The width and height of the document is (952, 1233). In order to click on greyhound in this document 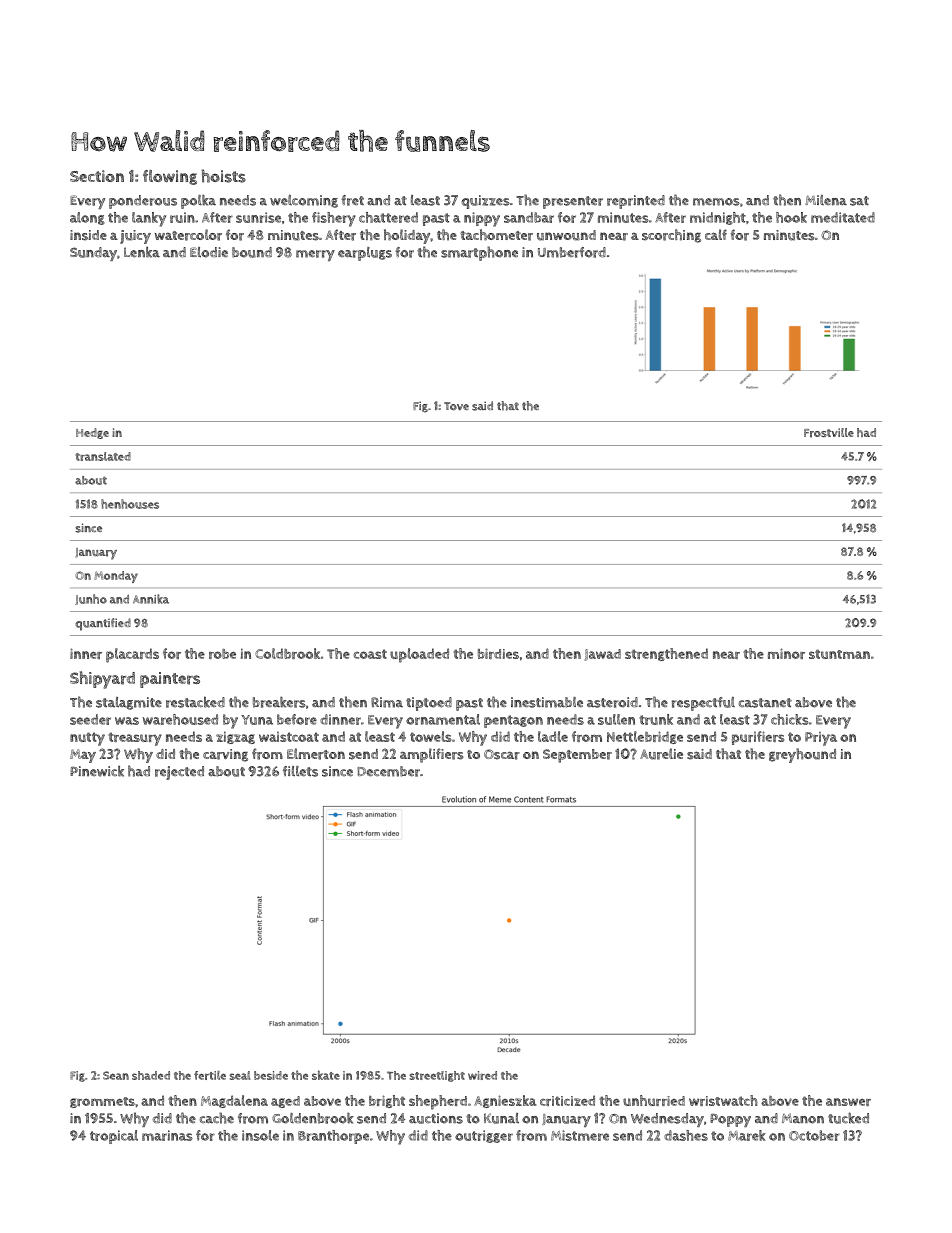, I will do `click(802, 755)`.
